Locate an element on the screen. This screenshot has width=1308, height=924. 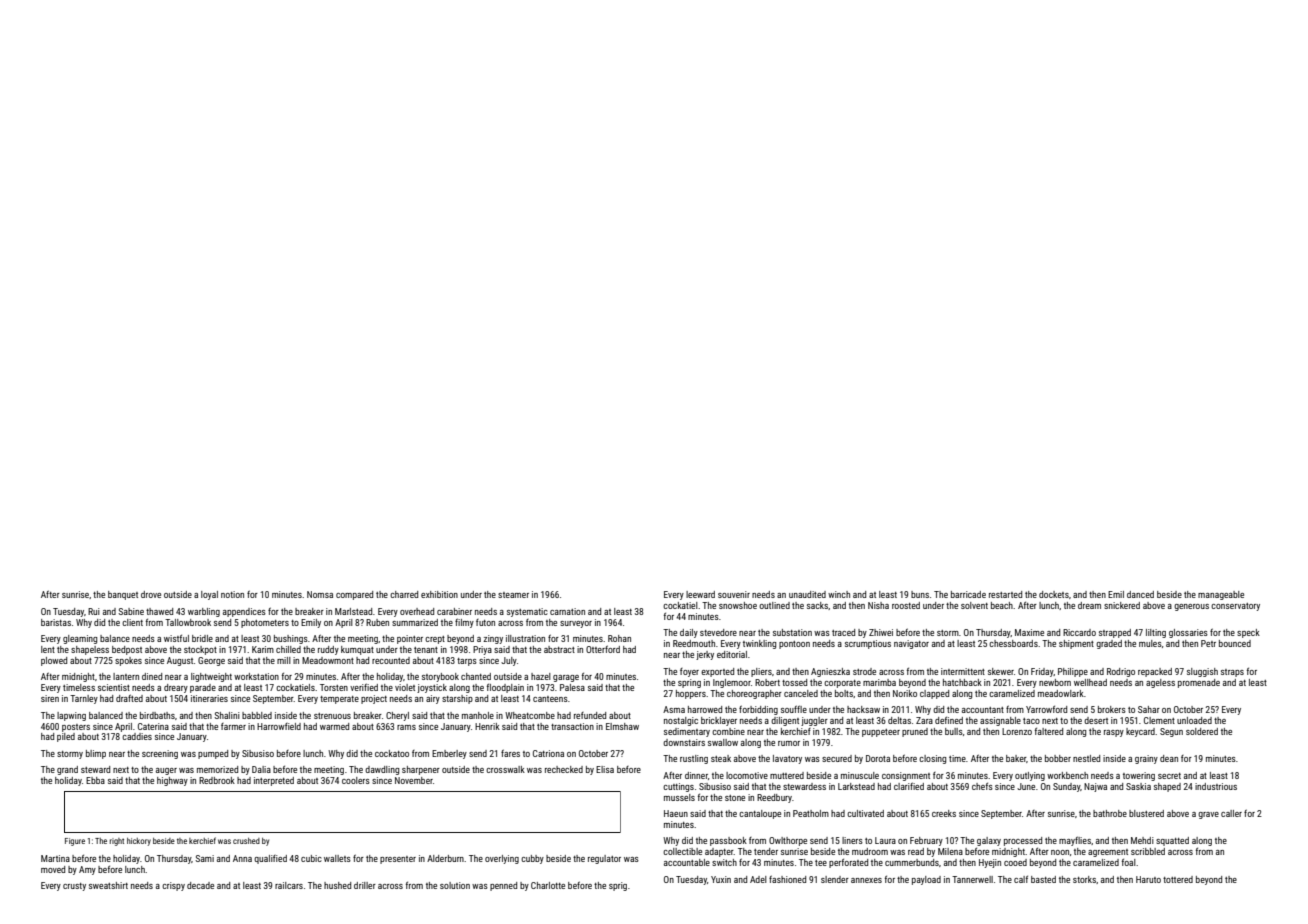
grave is located at coordinates (1208, 815).
